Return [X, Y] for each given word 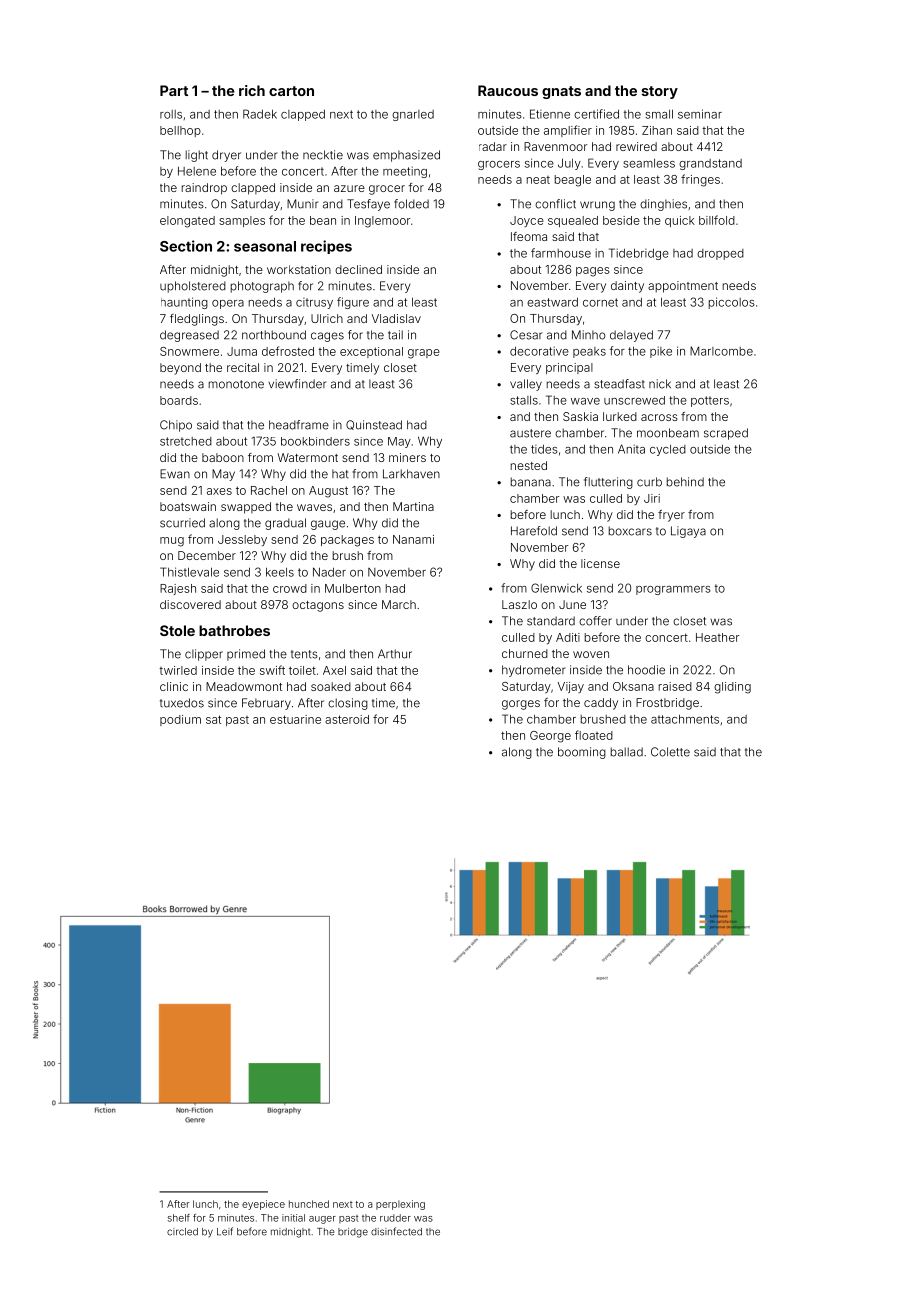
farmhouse [561, 253]
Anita [631, 449]
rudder [395, 1218]
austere [530, 433]
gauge [328, 525]
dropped [720, 254]
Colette [670, 752]
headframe [299, 425]
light [197, 156]
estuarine [295, 719]
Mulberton [353, 588]
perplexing [400, 1205]
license [600, 563]
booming [582, 753]
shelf [179, 1218]
